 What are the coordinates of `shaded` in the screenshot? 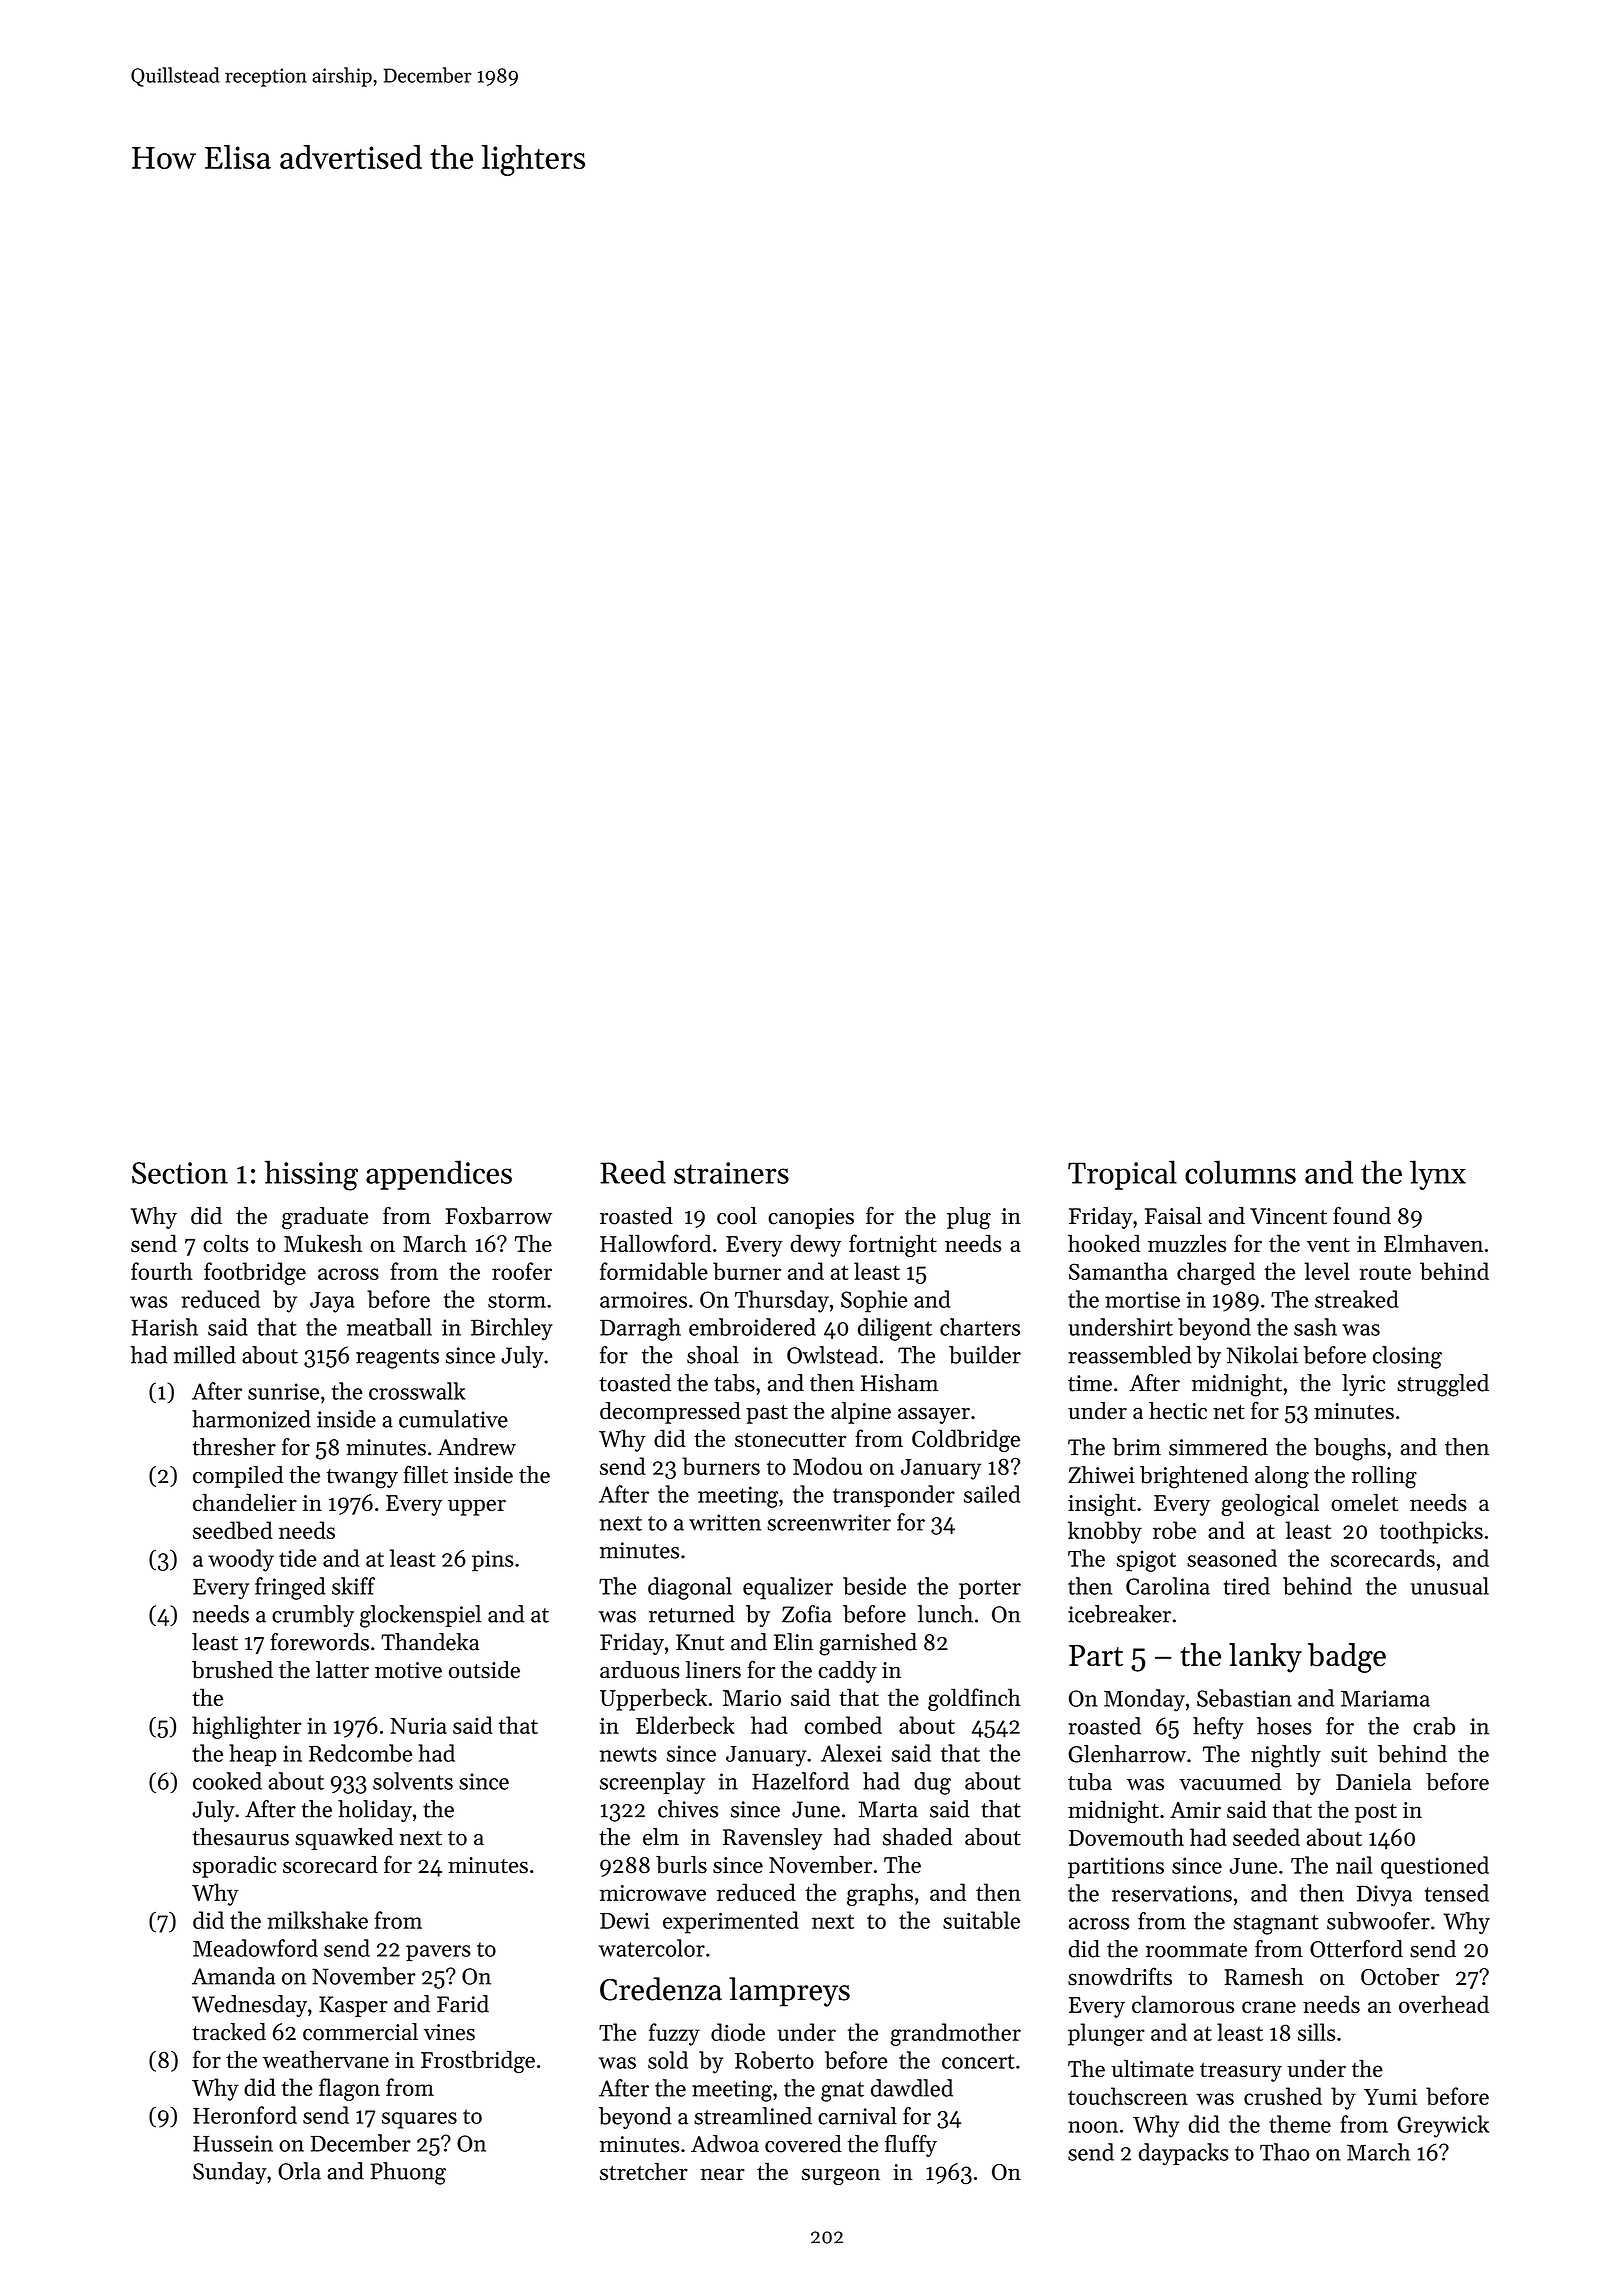 It's located at (918, 1837).
